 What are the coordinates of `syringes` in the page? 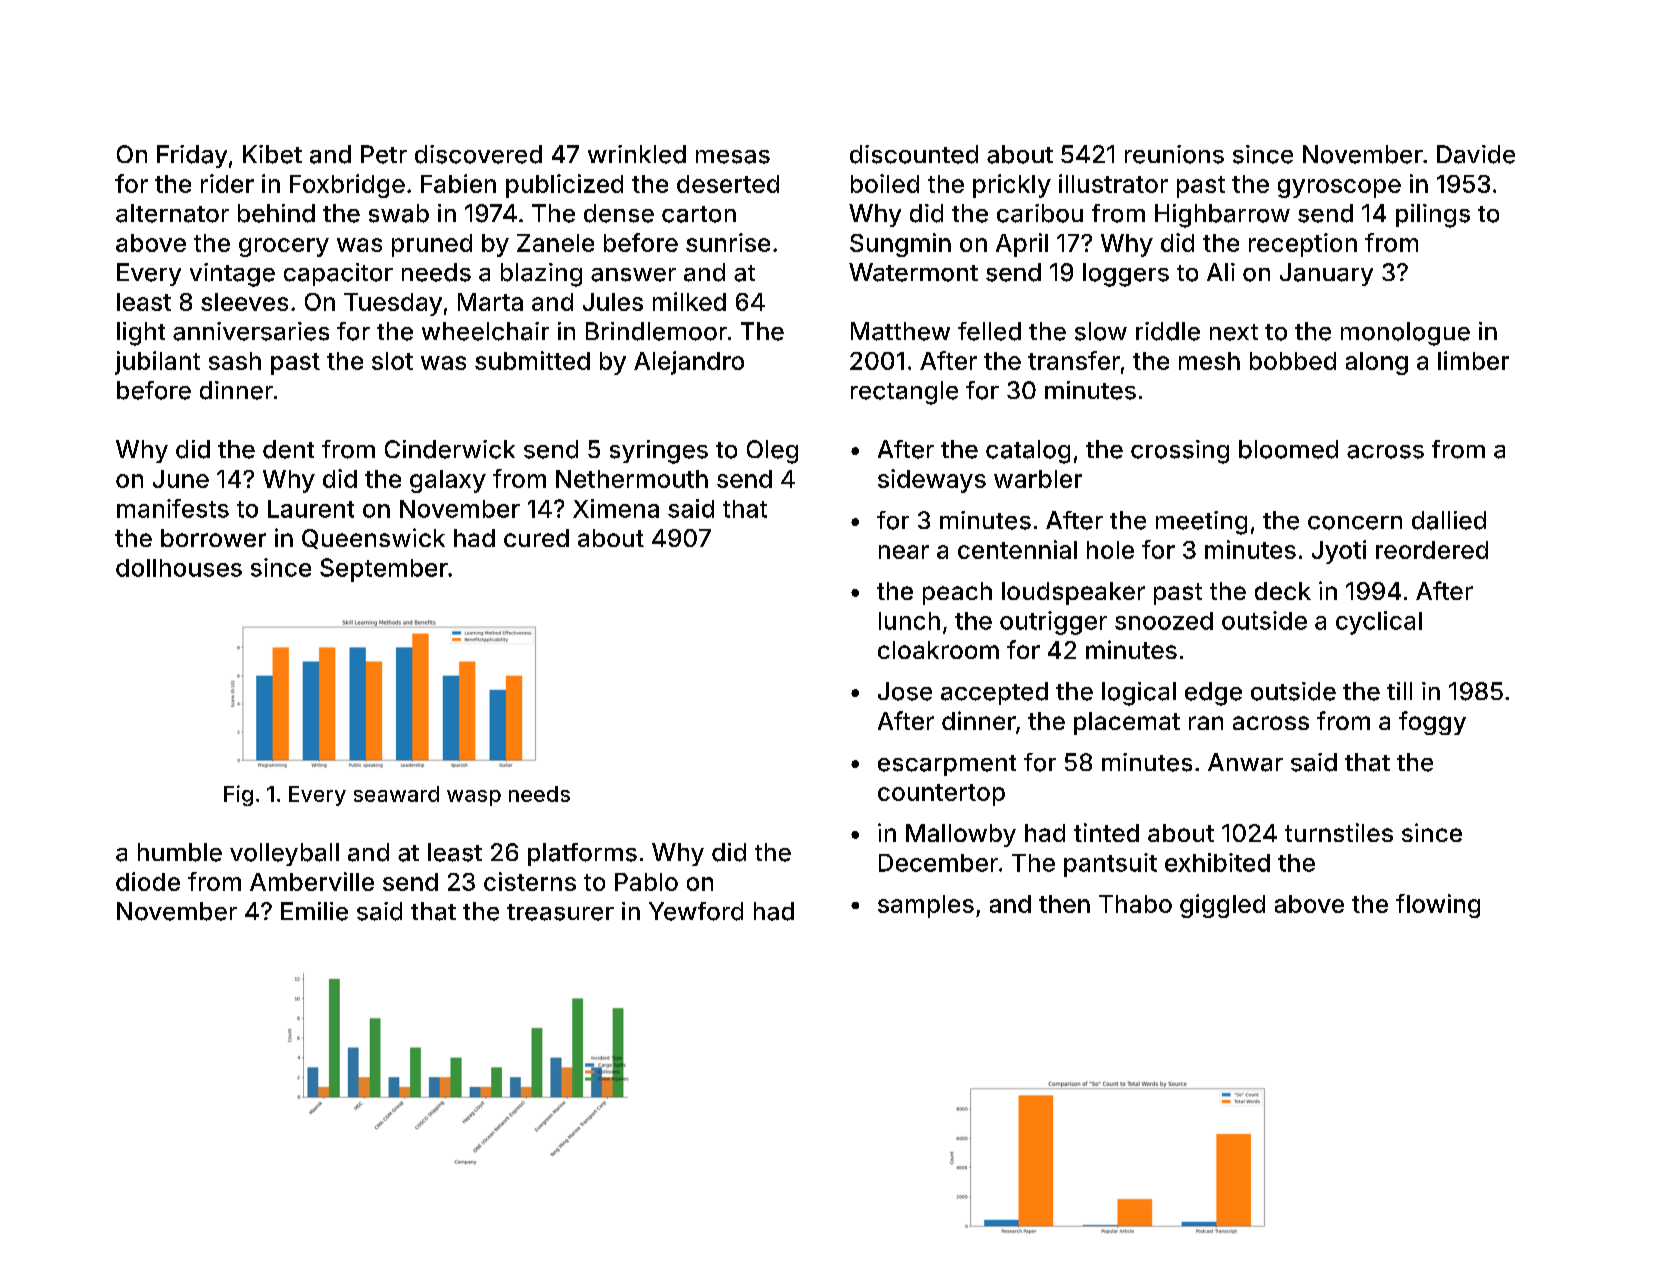 It's located at (659, 452).
